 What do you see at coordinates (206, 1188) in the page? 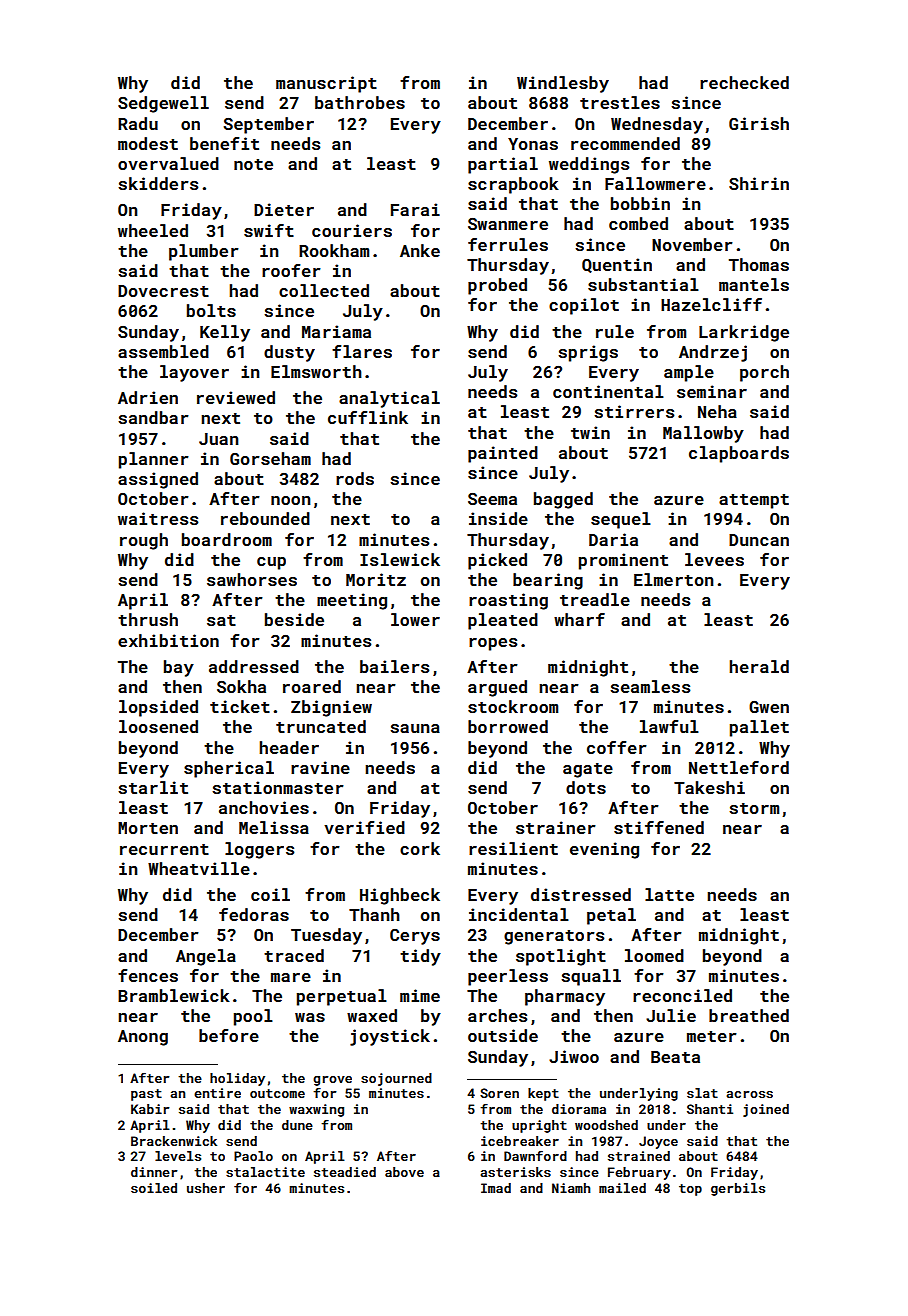
I see `usher` at bounding box center [206, 1188].
